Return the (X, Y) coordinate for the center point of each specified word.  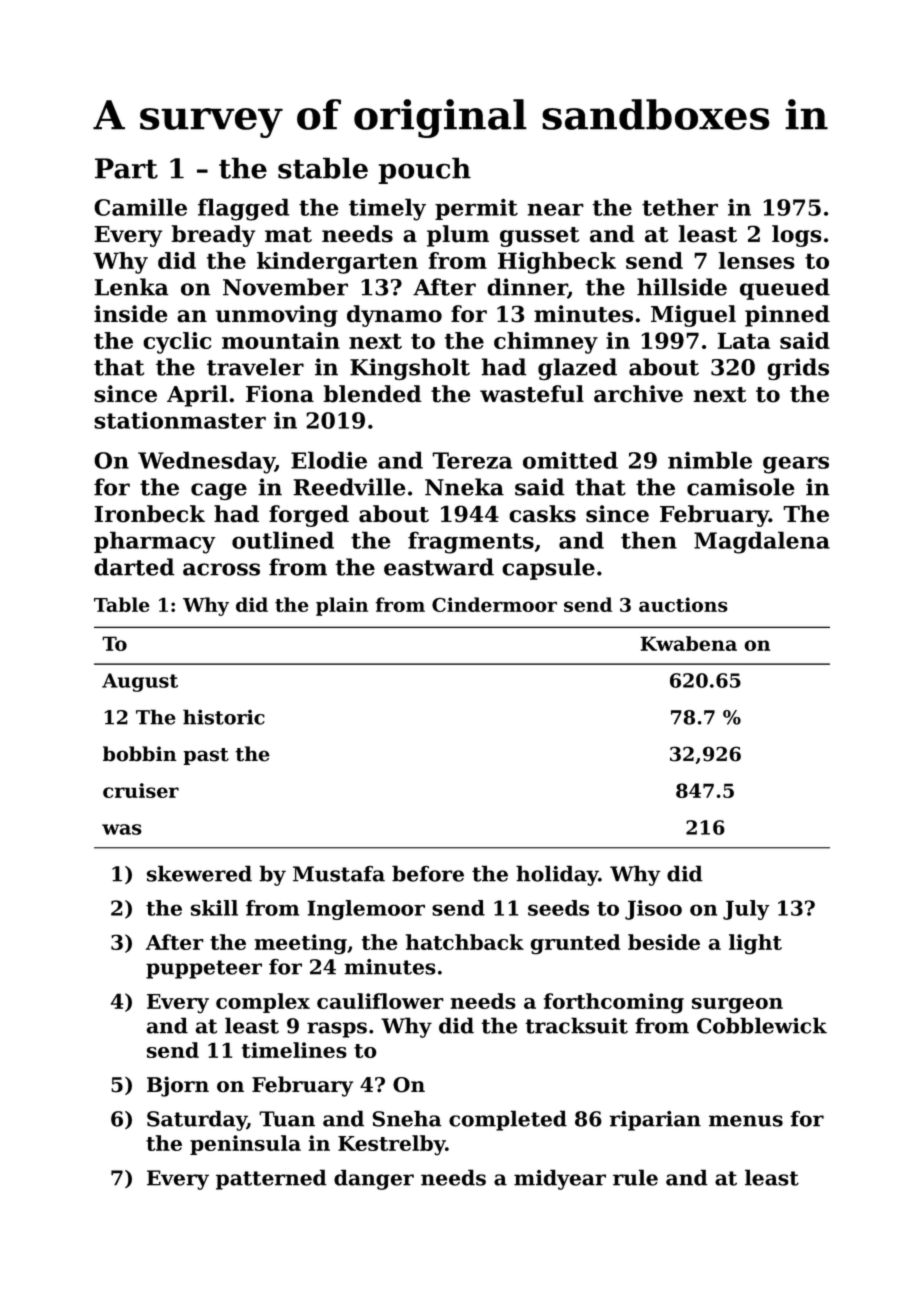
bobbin (140, 754)
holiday (557, 875)
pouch (424, 170)
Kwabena (688, 643)
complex (263, 1003)
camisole (741, 487)
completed (508, 1120)
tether (680, 207)
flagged (243, 209)
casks (542, 514)
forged (309, 516)
